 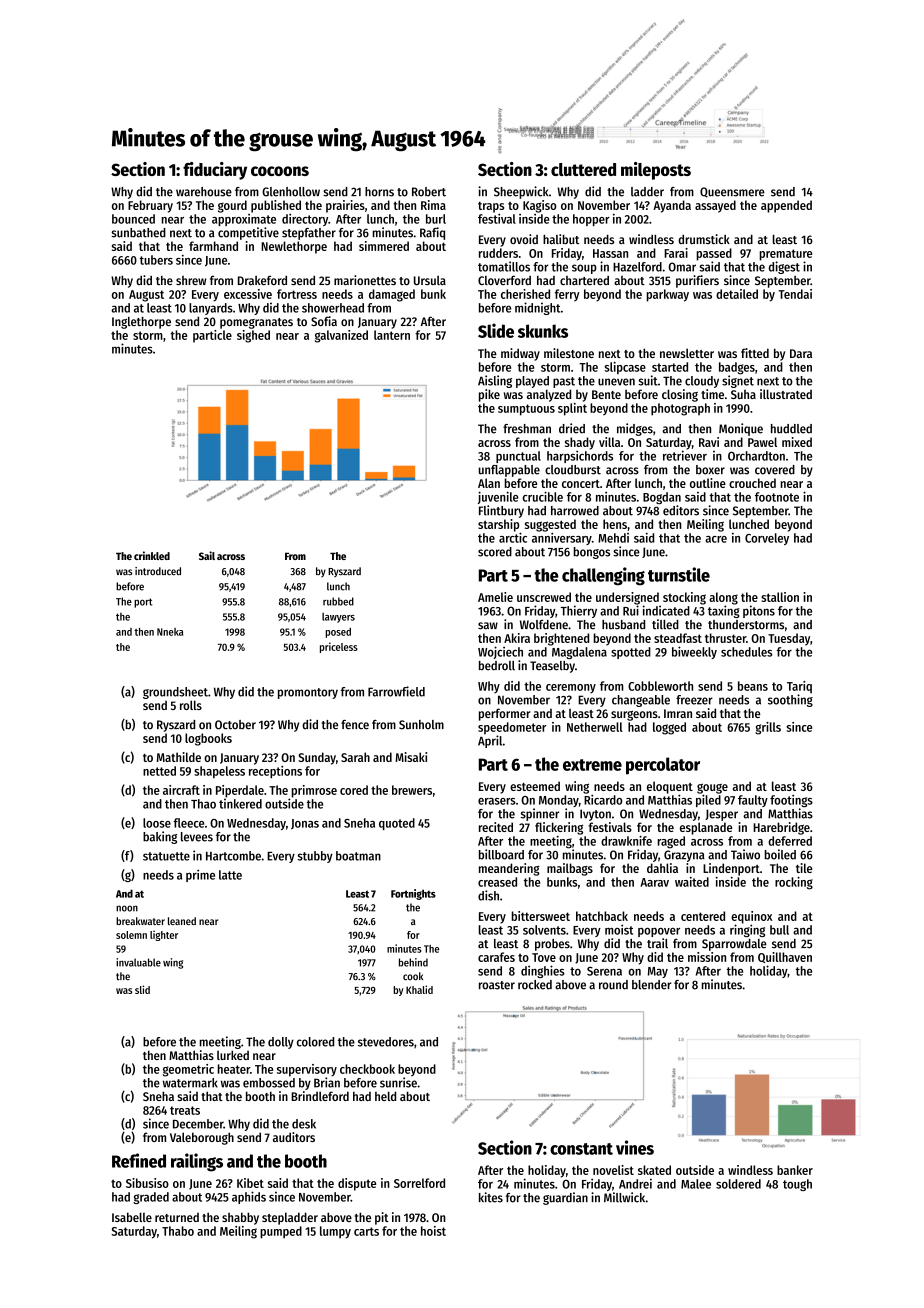 I want to click on roaster, so click(x=497, y=985).
